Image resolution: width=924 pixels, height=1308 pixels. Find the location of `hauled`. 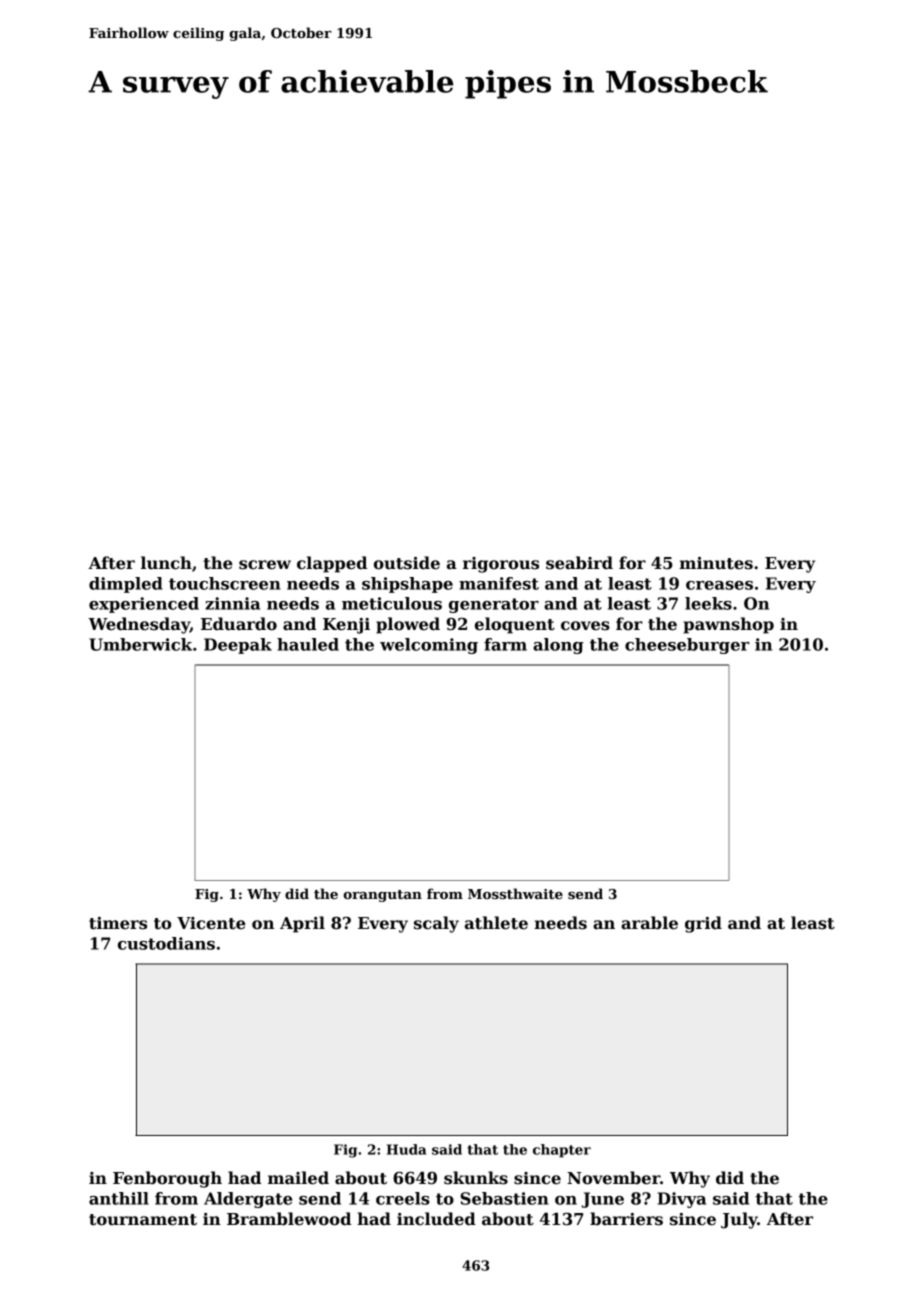

hauled is located at coordinates (308, 644).
